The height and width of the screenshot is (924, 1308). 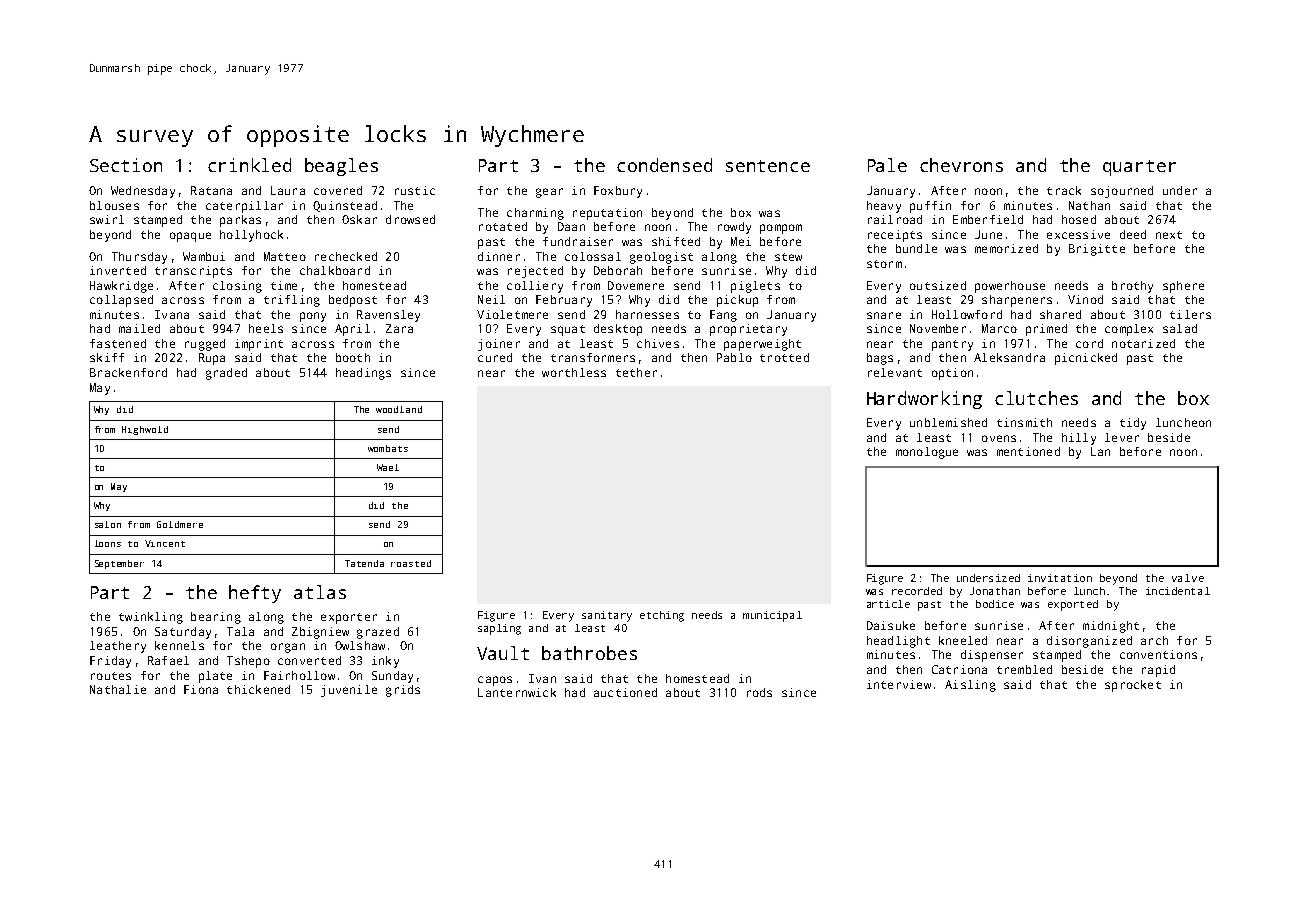 I want to click on Wael, so click(x=388, y=467).
